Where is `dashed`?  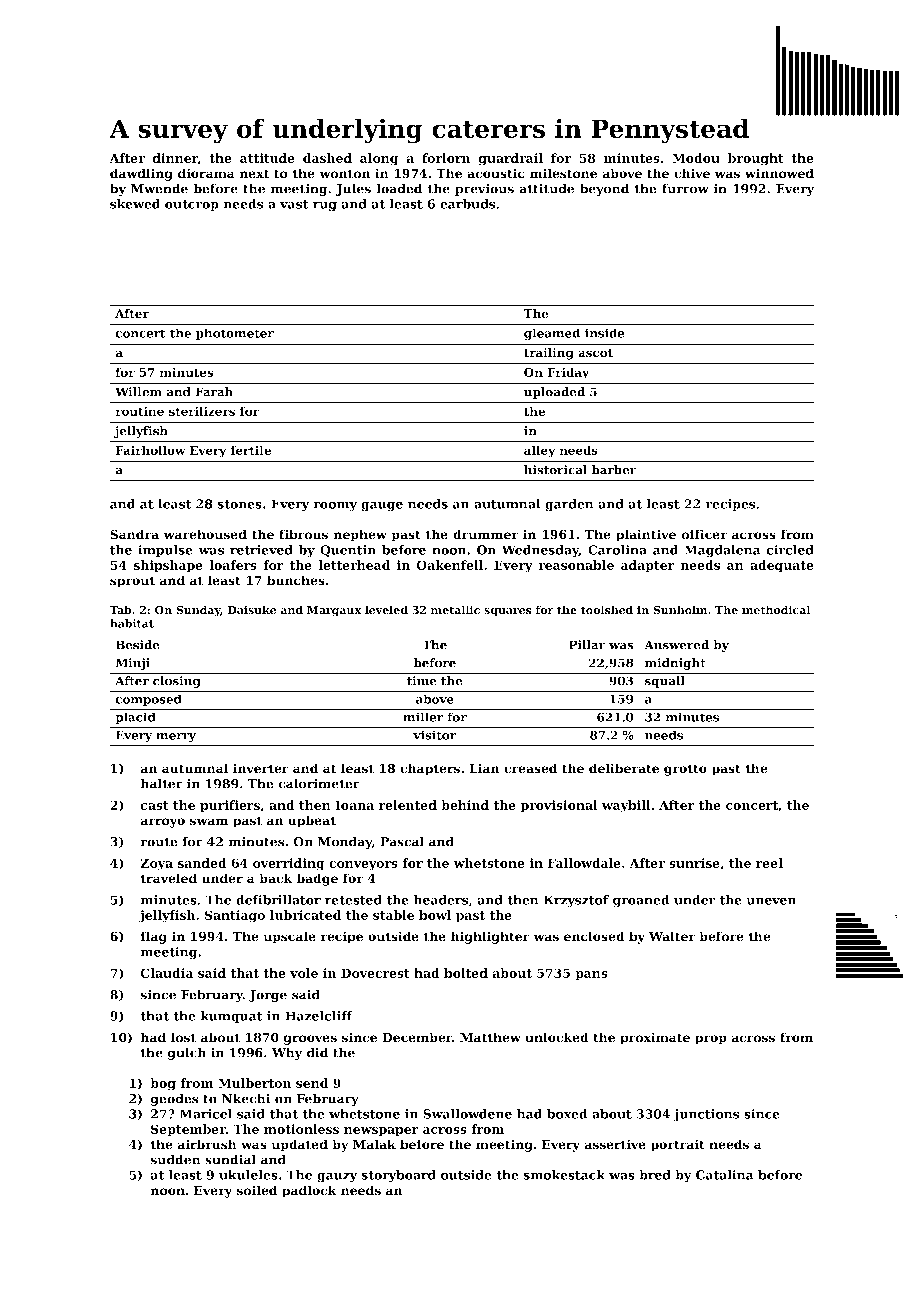 dashed is located at coordinates (327, 158).
